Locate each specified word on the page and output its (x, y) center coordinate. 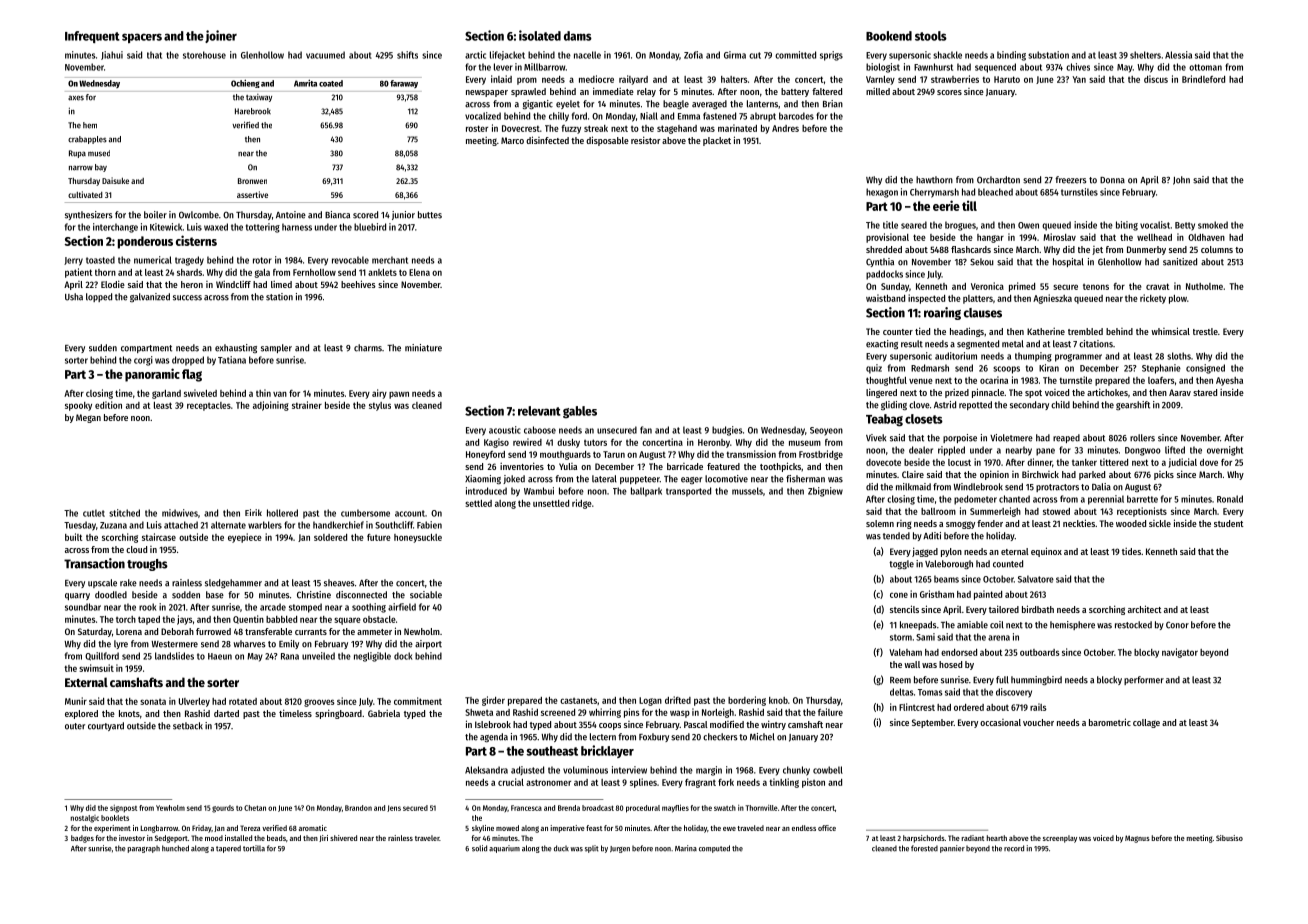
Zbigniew (825, 492)
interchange (115, 228)
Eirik (253, 512)
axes (76, 98)
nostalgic (85, 819)
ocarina (994, 380)
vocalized (483, 116)
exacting (882, 344)
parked (1092, 475)
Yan (1079, 79)
